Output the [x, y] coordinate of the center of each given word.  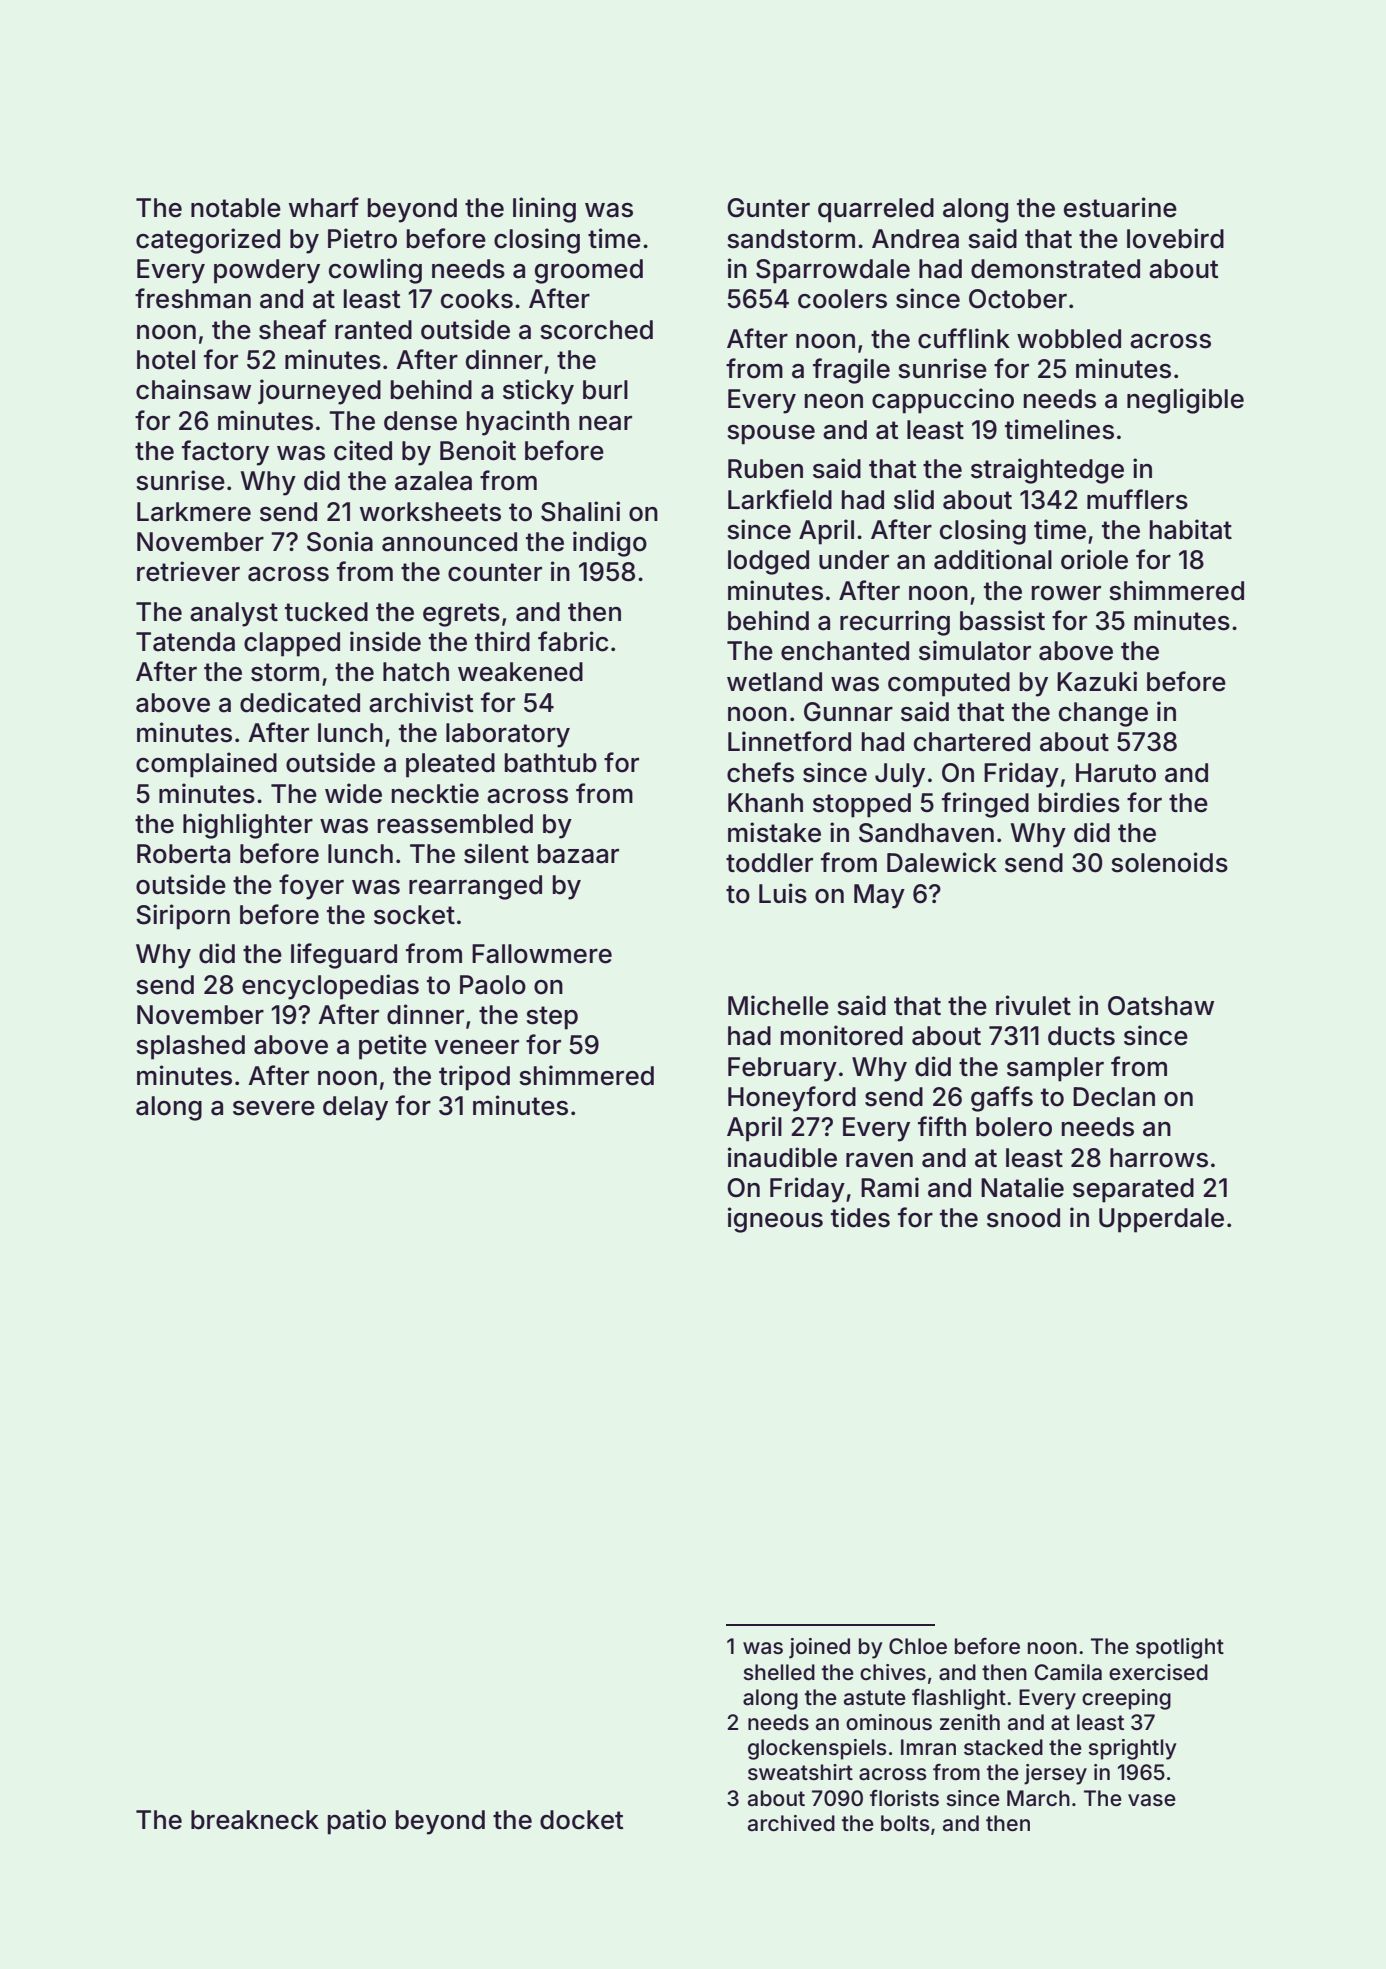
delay [355, 1108]
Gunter [768, 208]
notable [236, 208]
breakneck [255, 1820]
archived [791, 1823]
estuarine [1120, 207]
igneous [775, 1220]
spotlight [1180, 1648]
